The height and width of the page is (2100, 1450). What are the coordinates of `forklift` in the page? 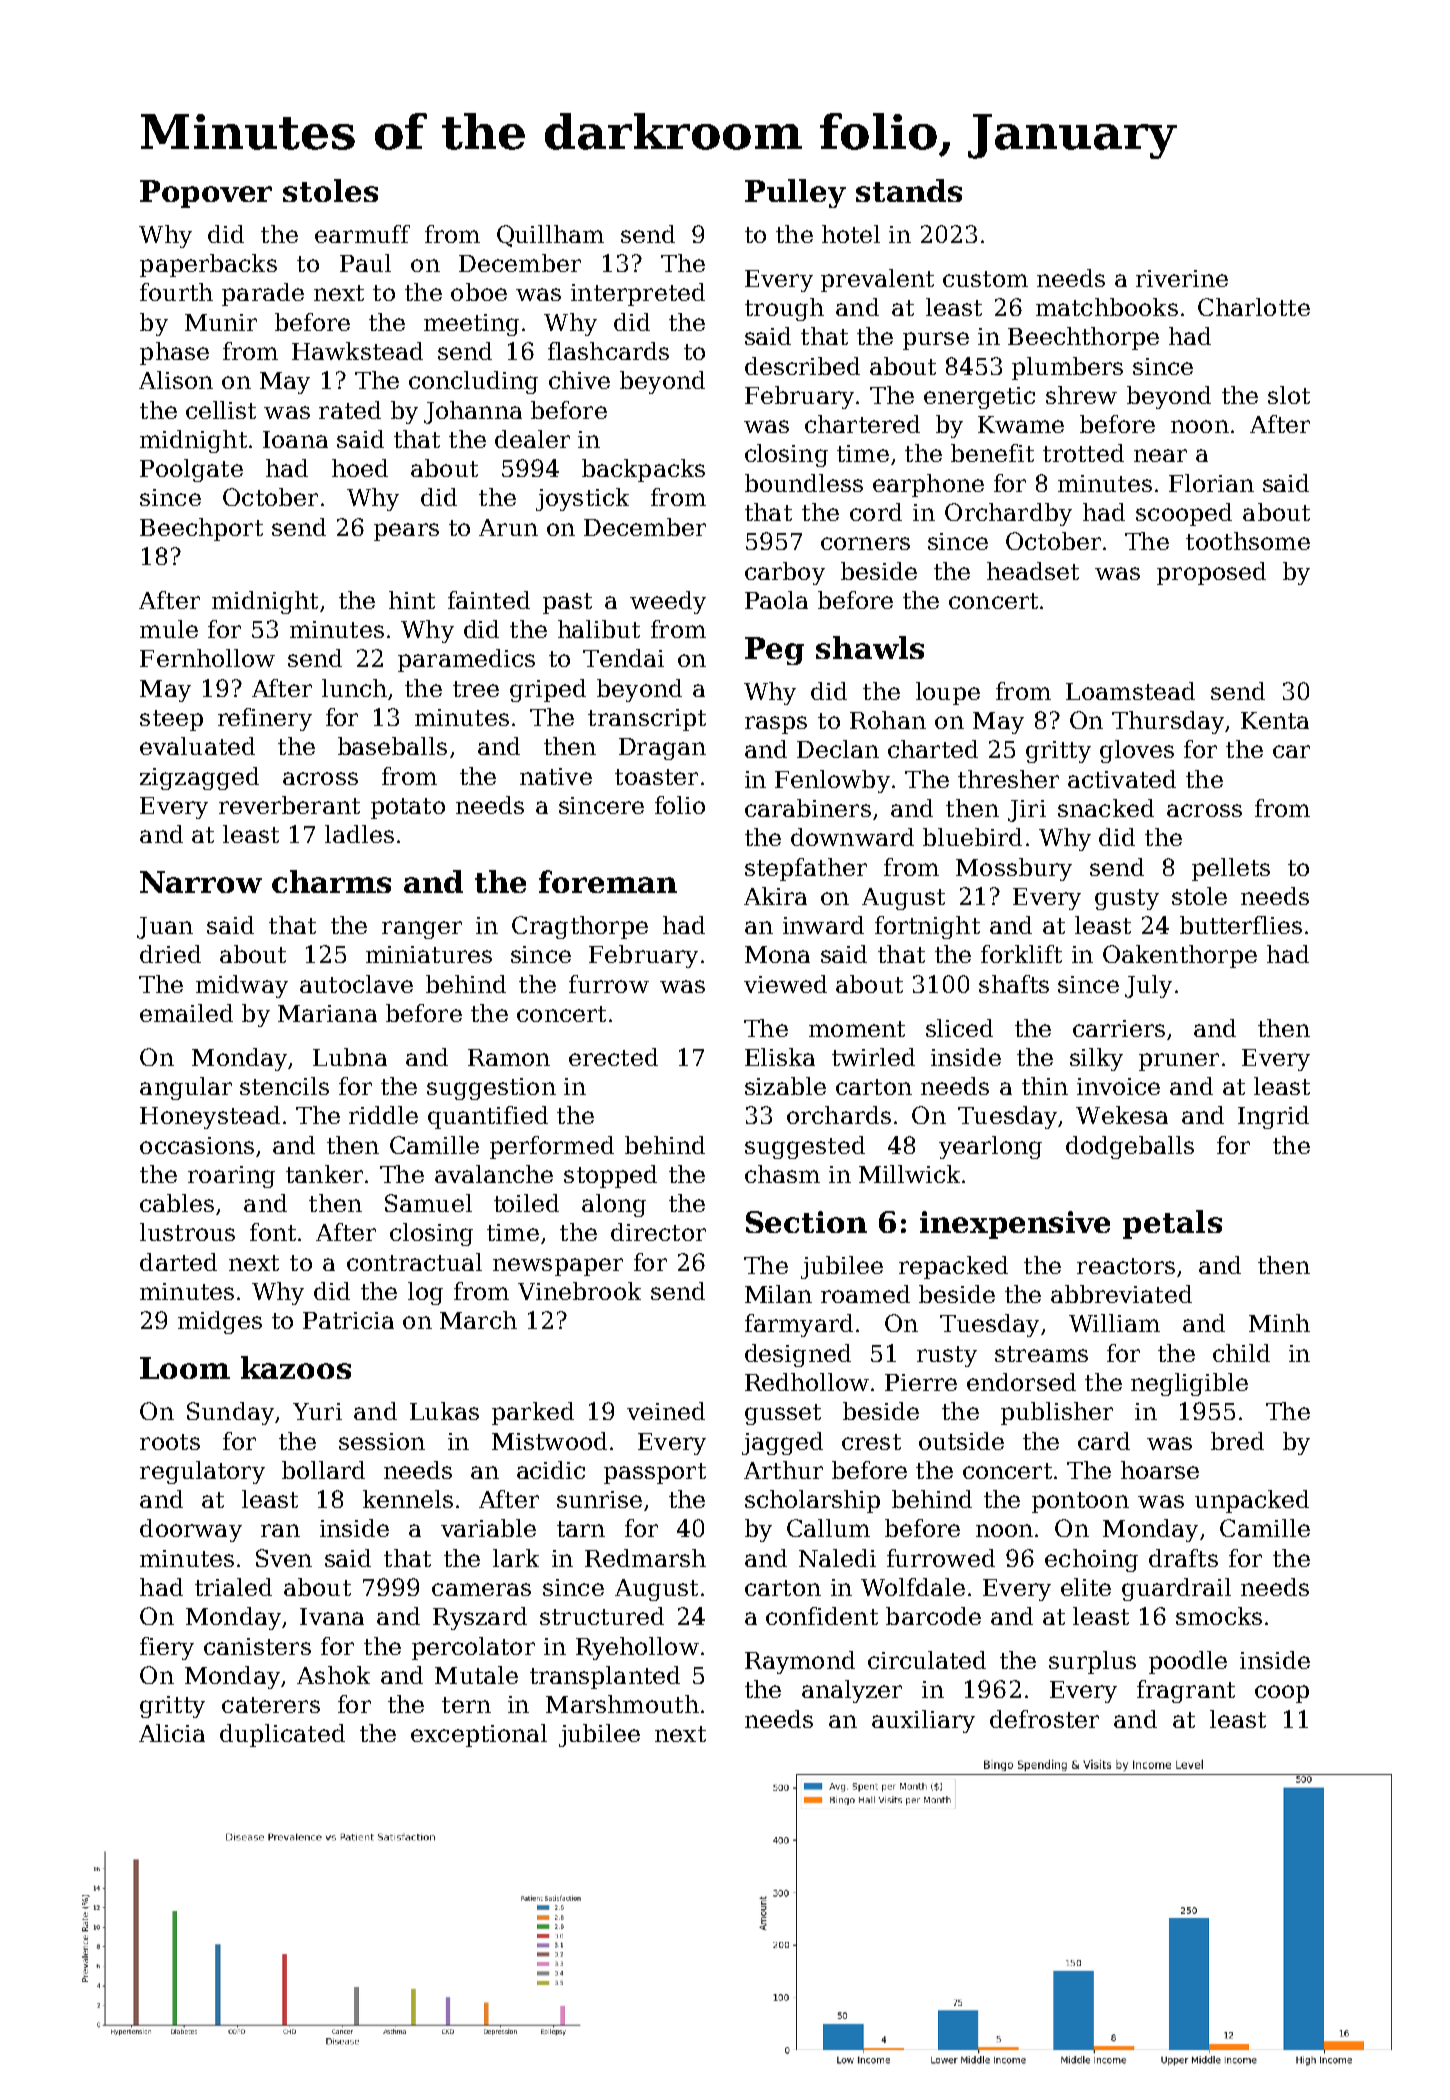 It's located at (1021, 954).
